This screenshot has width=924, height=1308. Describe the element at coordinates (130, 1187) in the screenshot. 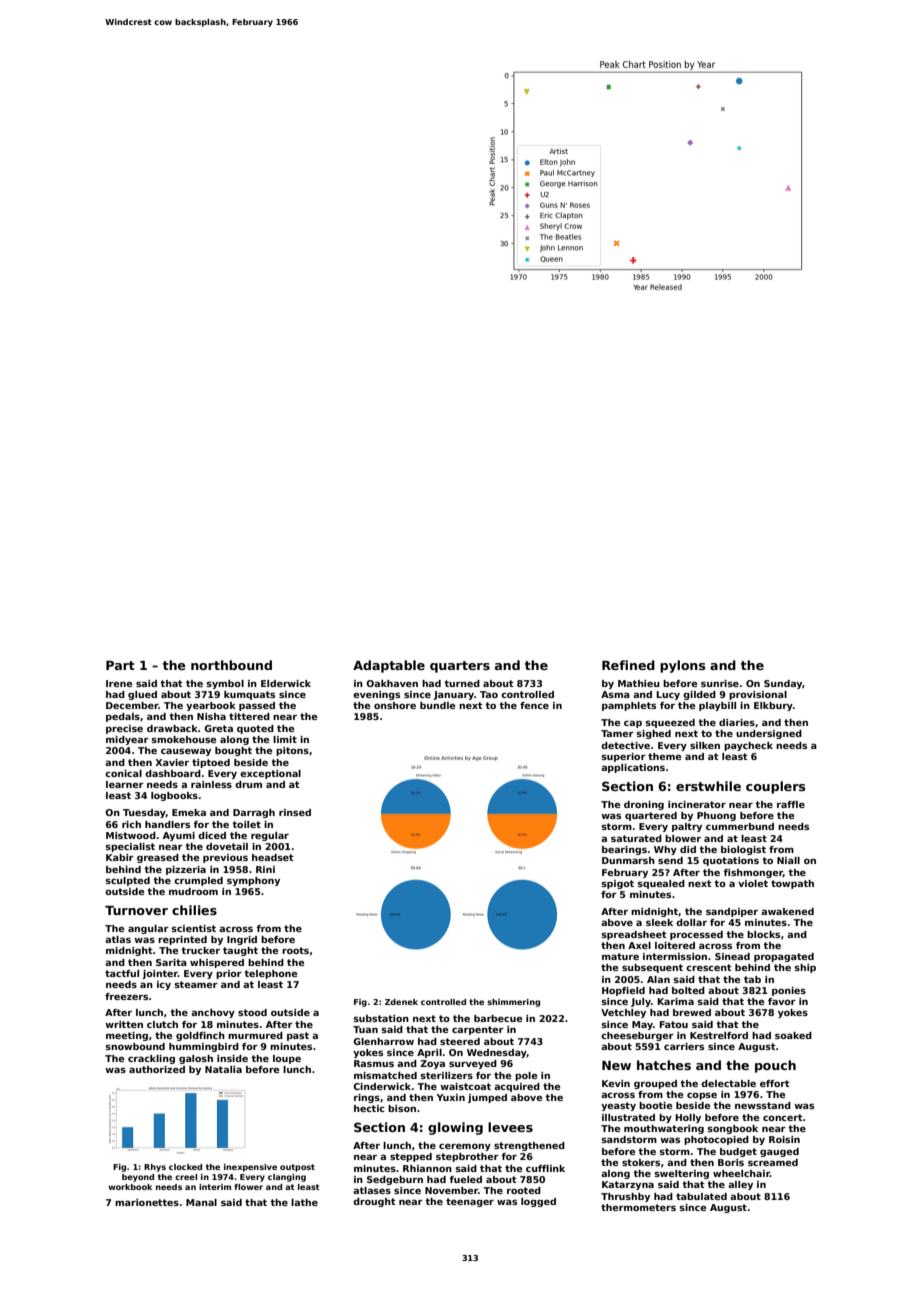

I see `workbook` at that location.
